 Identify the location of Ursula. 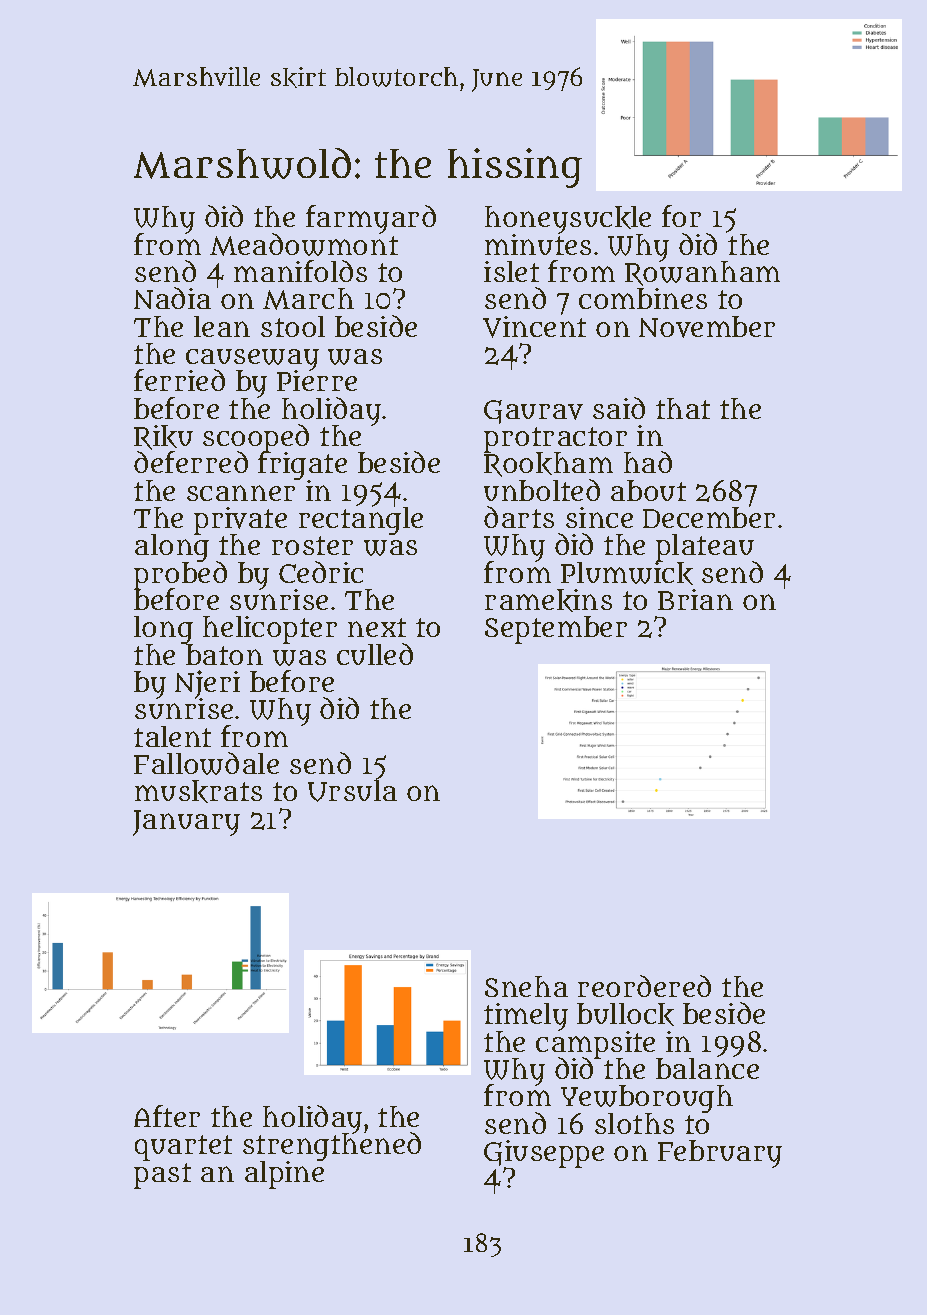
(352, 791).
